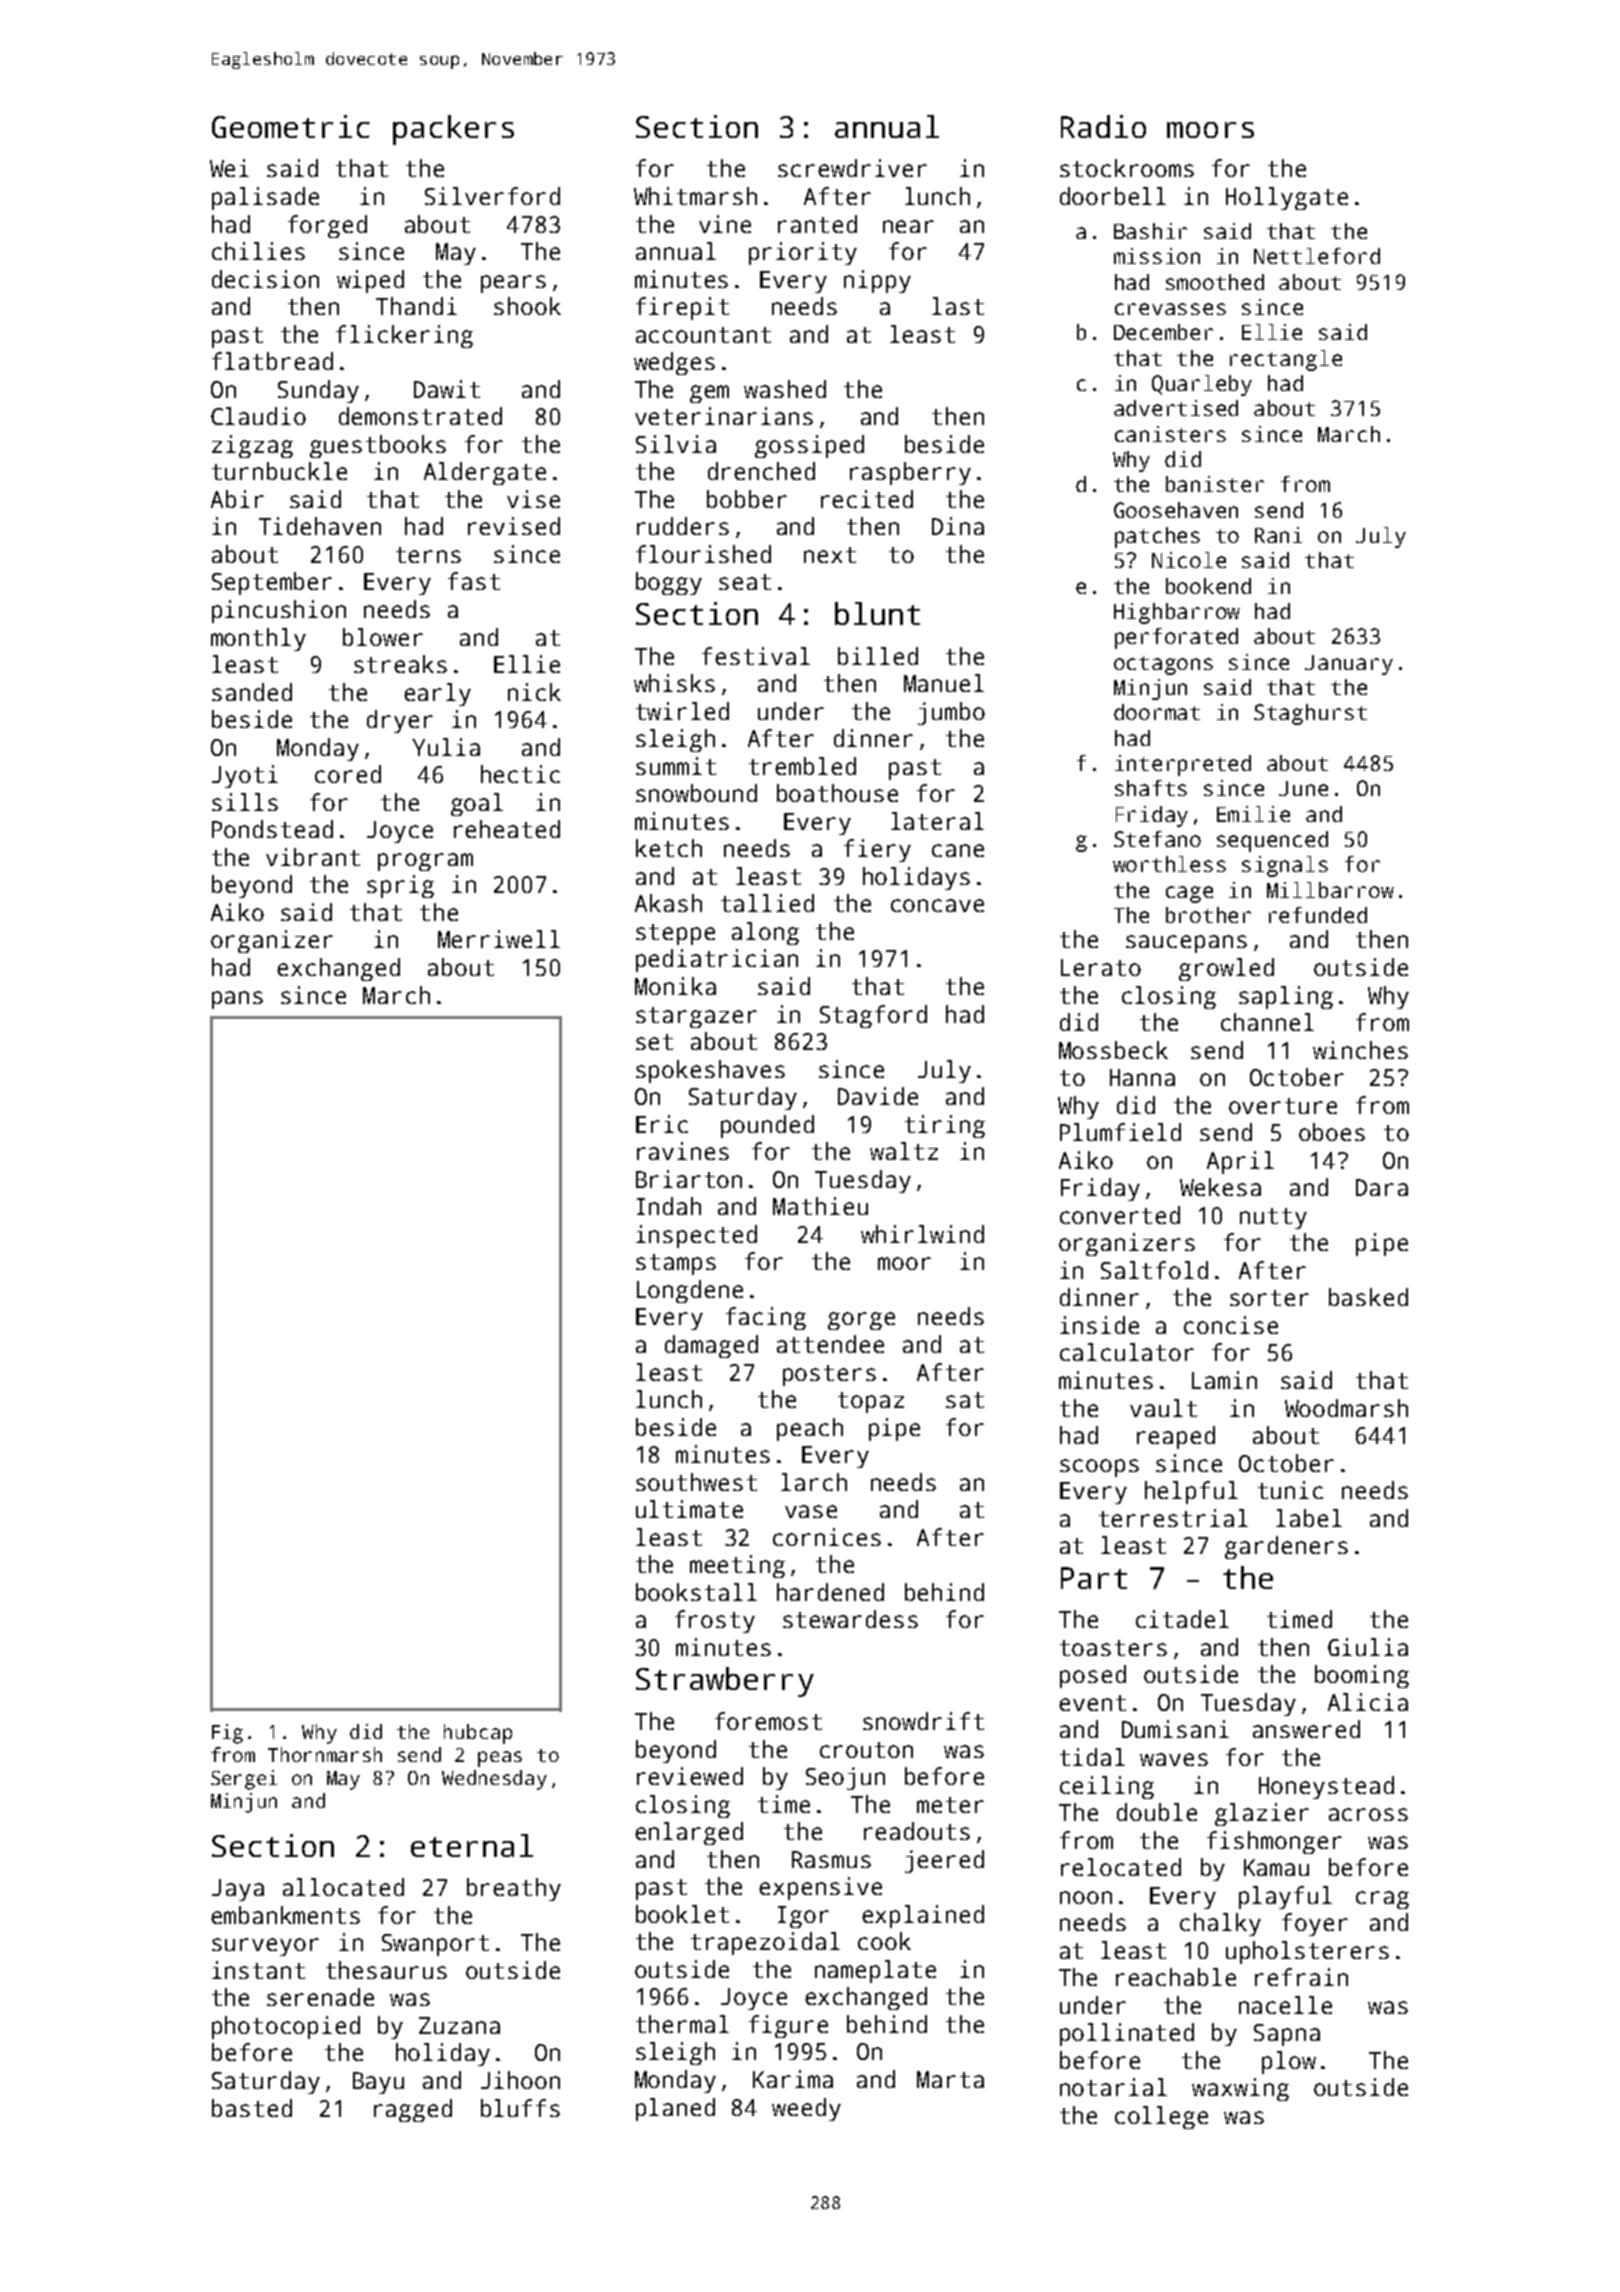  Describe the element at coordinates (1286, 360) in the document. I see `rectangle` at that location.
